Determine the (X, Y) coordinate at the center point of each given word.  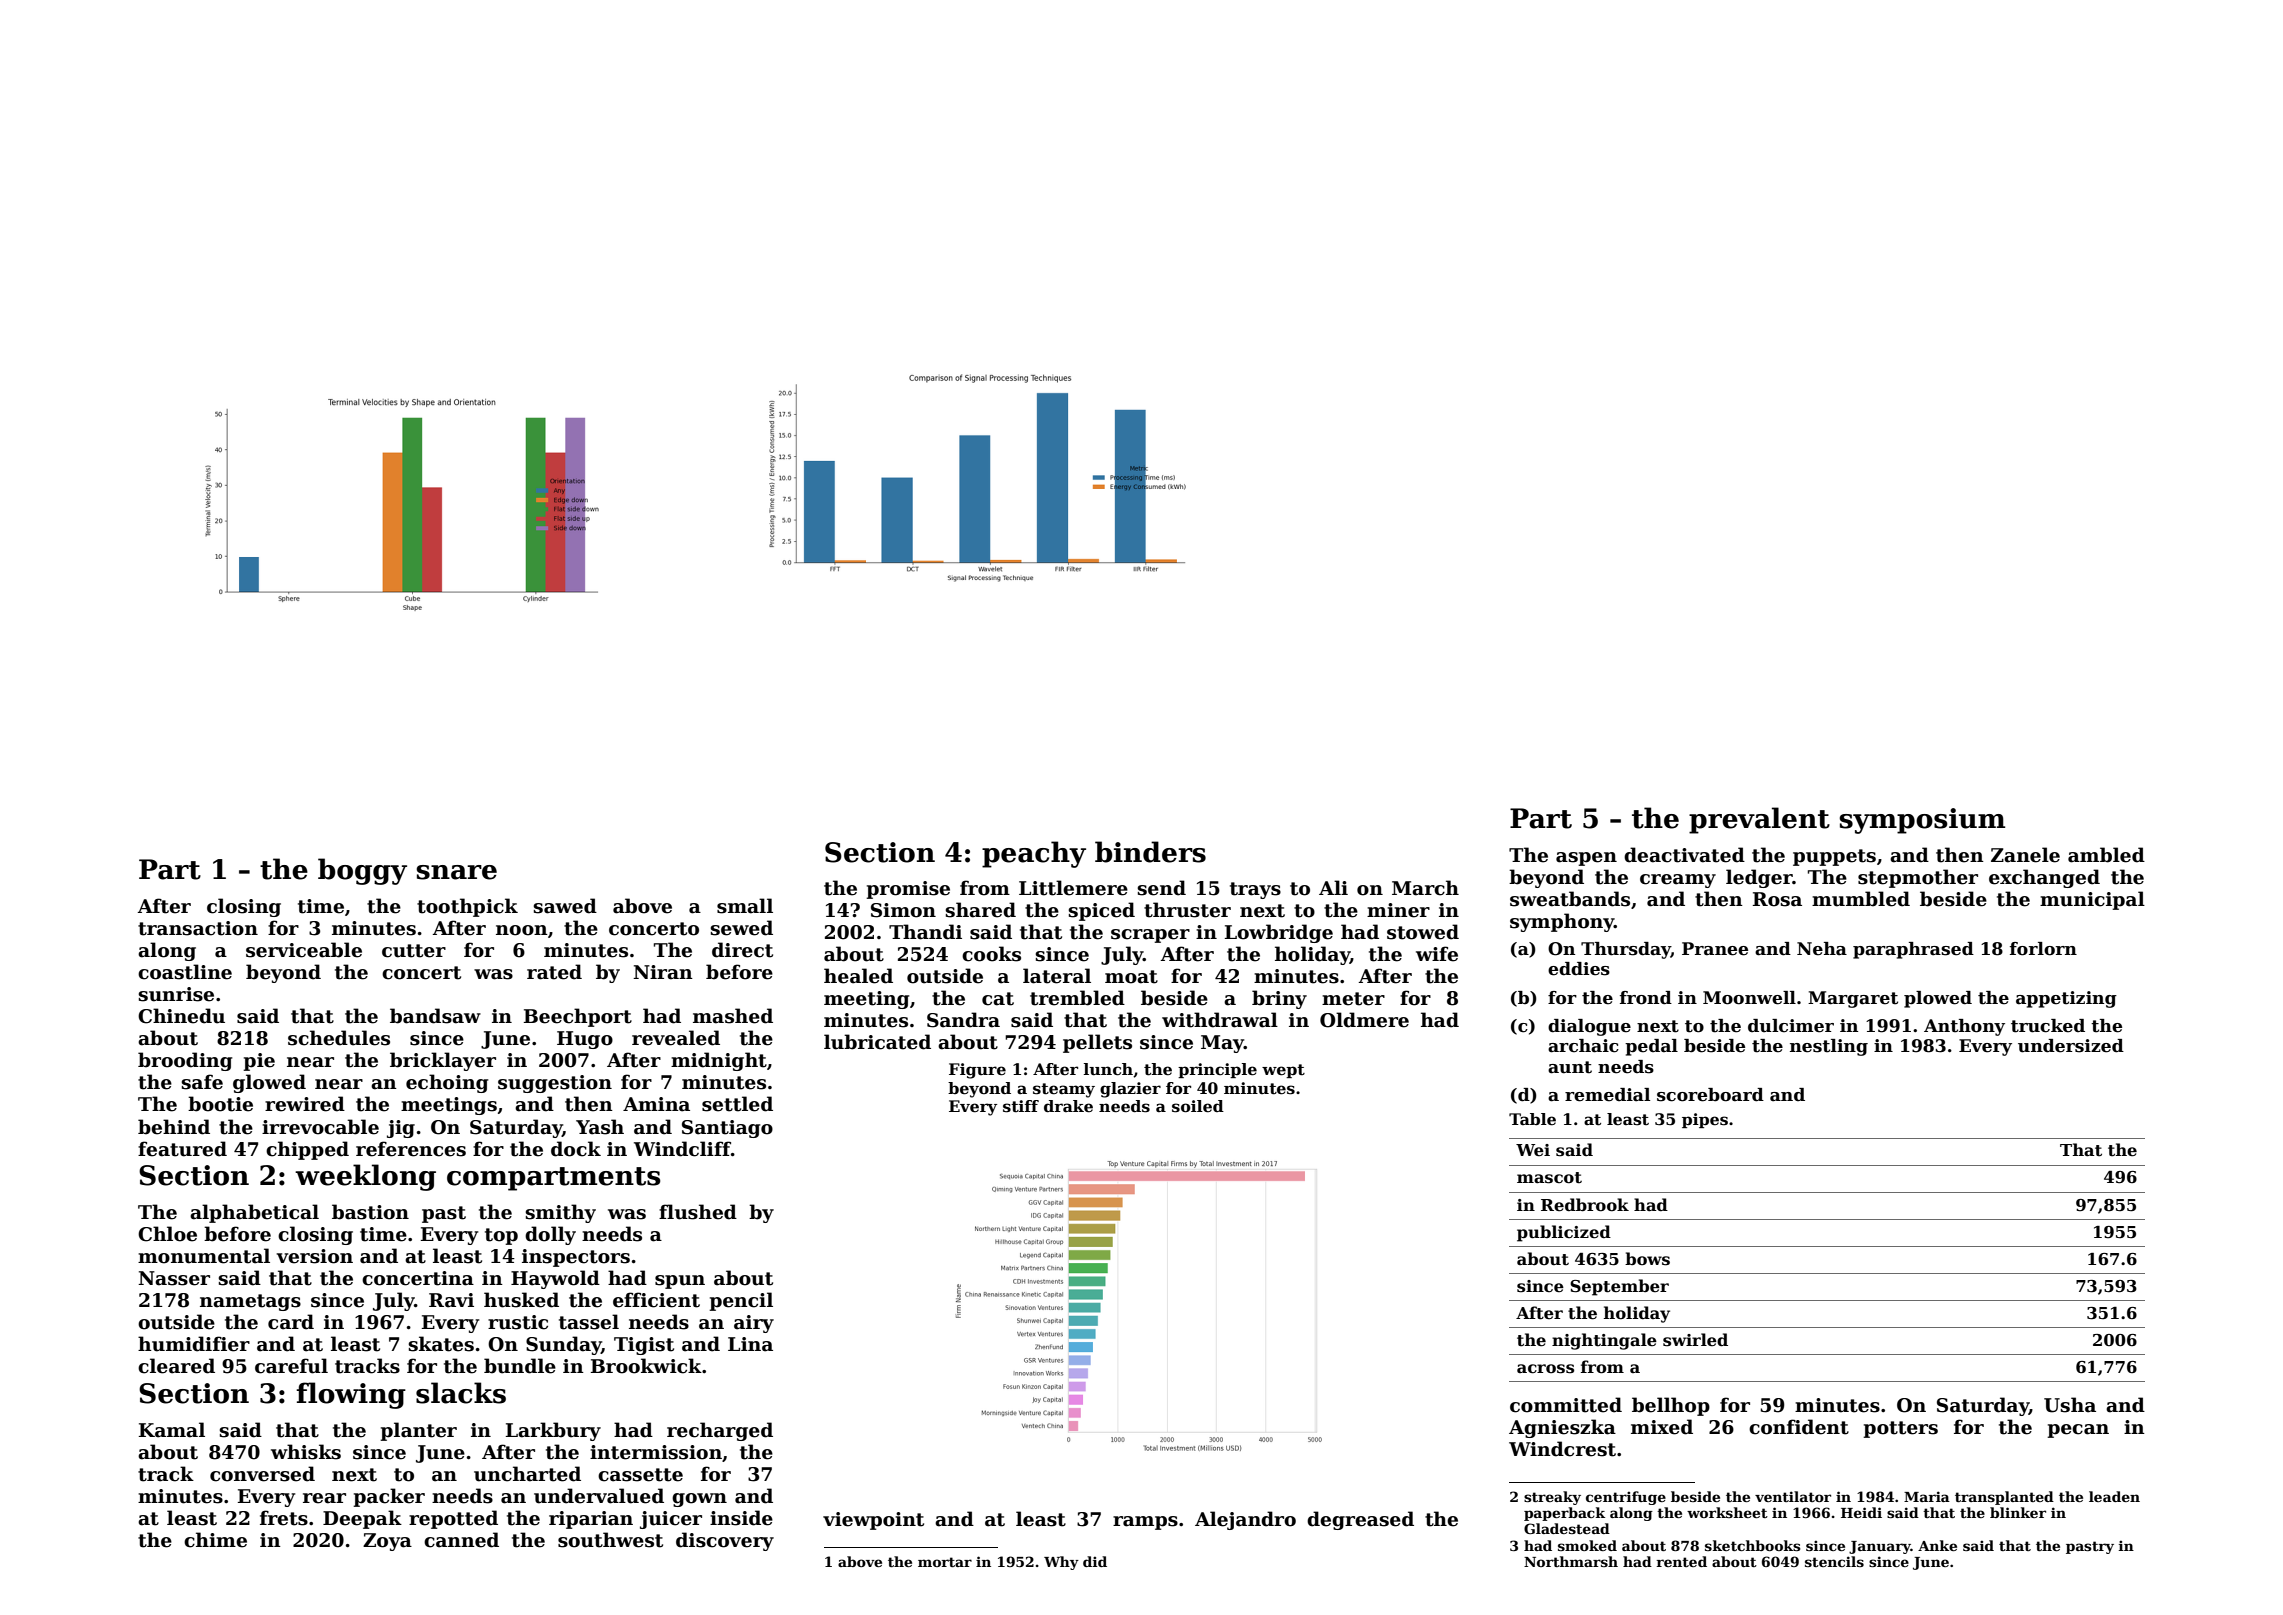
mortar (945, 1562)
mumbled (1861, 899)
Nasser (174, 1278)
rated (554, 972)
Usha (2070, 1405)
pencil (741, 1301)
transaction (198, 928)
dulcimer (1791, 1026)
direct (742, 950)
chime (215, 1540)
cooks (991, 954)
